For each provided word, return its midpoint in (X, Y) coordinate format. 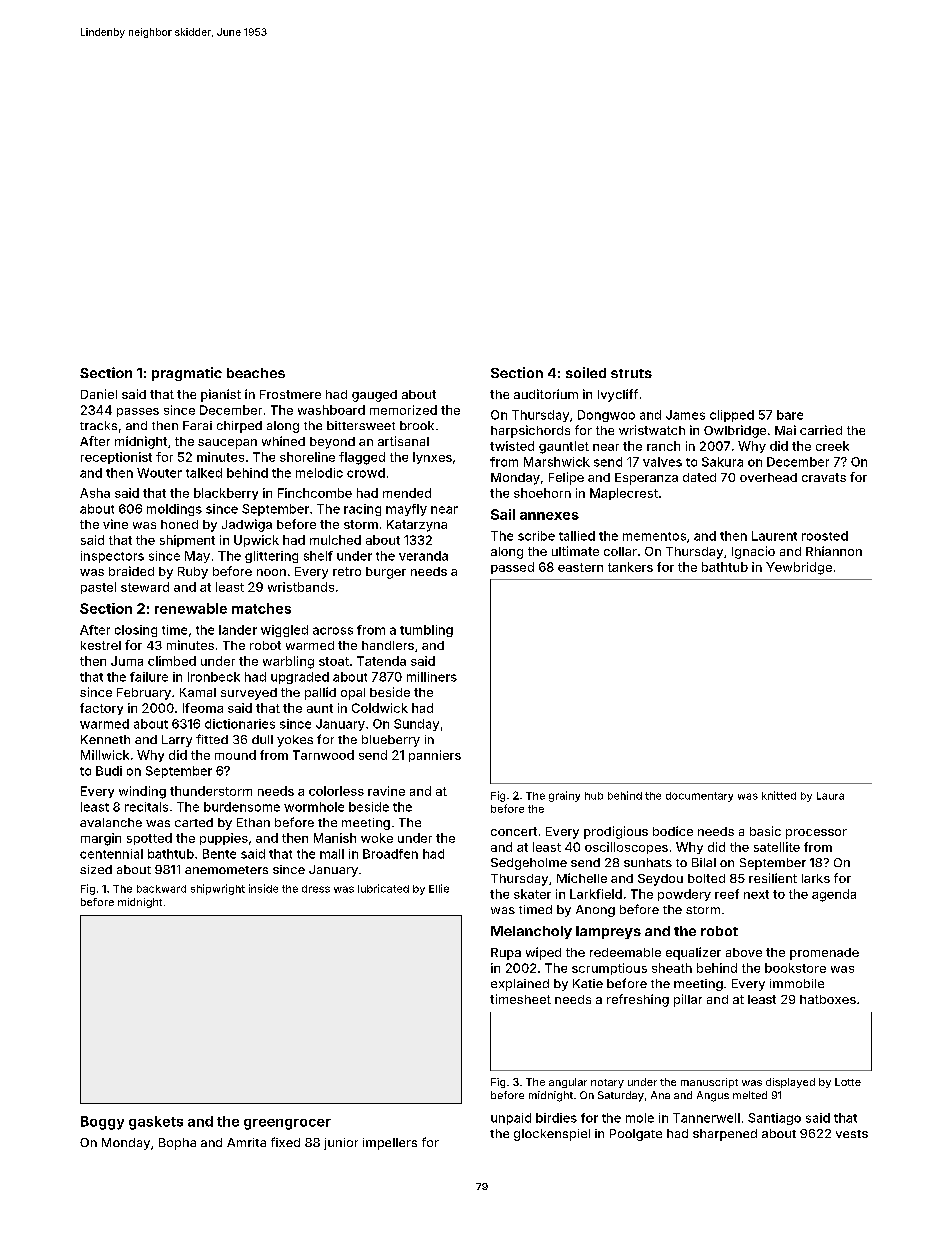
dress (316, 889)
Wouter (159, 473)
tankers (630, 567)
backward (161, 889)
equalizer (693, 953)
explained (520, 985)
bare (790, 415)
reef (727, 894)
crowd (366, 473)
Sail (503, 514)
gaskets (156, 1123)
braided (131, 571)
